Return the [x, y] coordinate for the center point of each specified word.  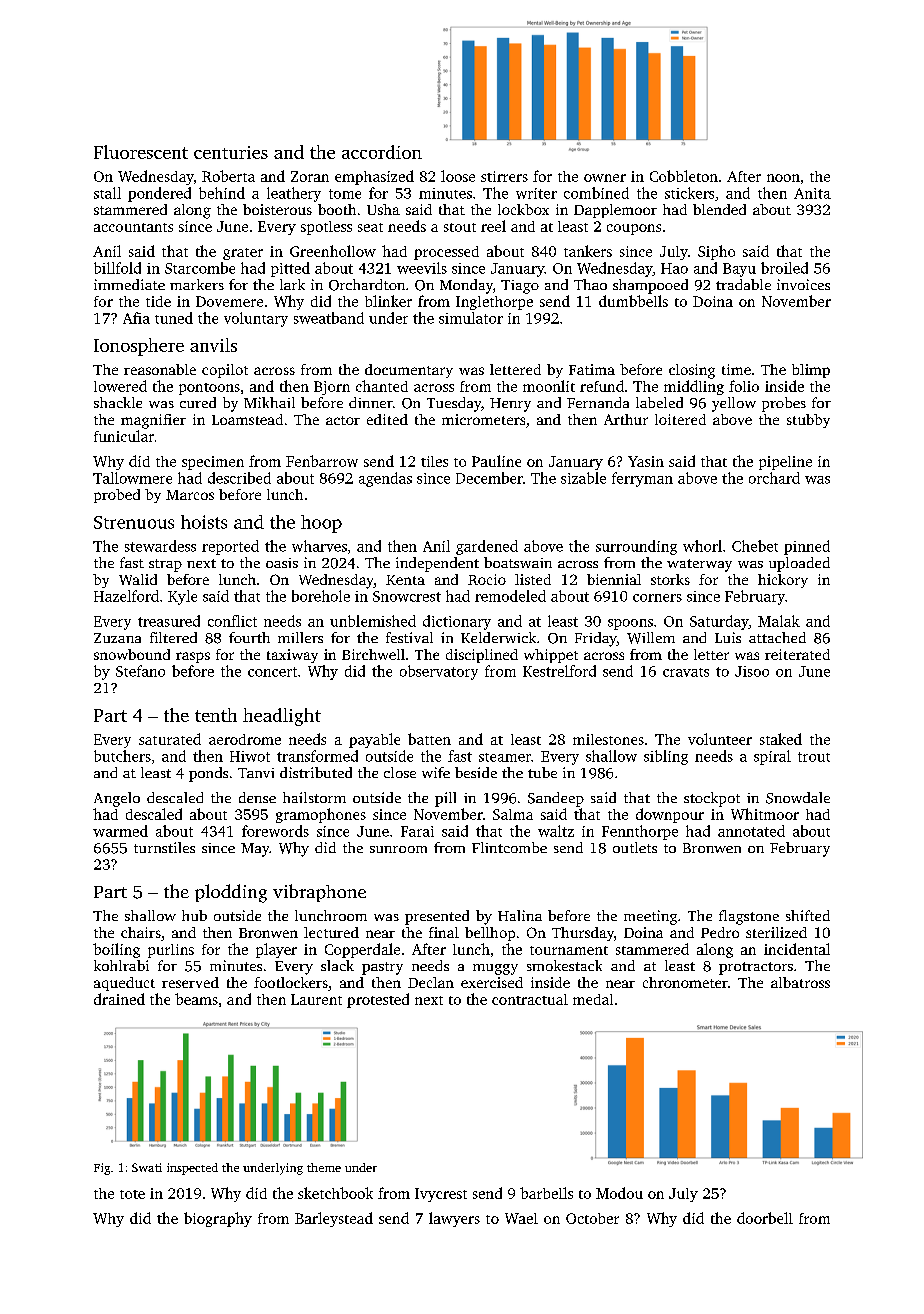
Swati [147, 1167]
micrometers [483, 419]
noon [783, 178]
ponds [208, 774]
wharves [319, 546]
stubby [808, 421]
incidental [797, 949]
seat [370, 227]
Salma [513, 814]
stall [107, 193]
